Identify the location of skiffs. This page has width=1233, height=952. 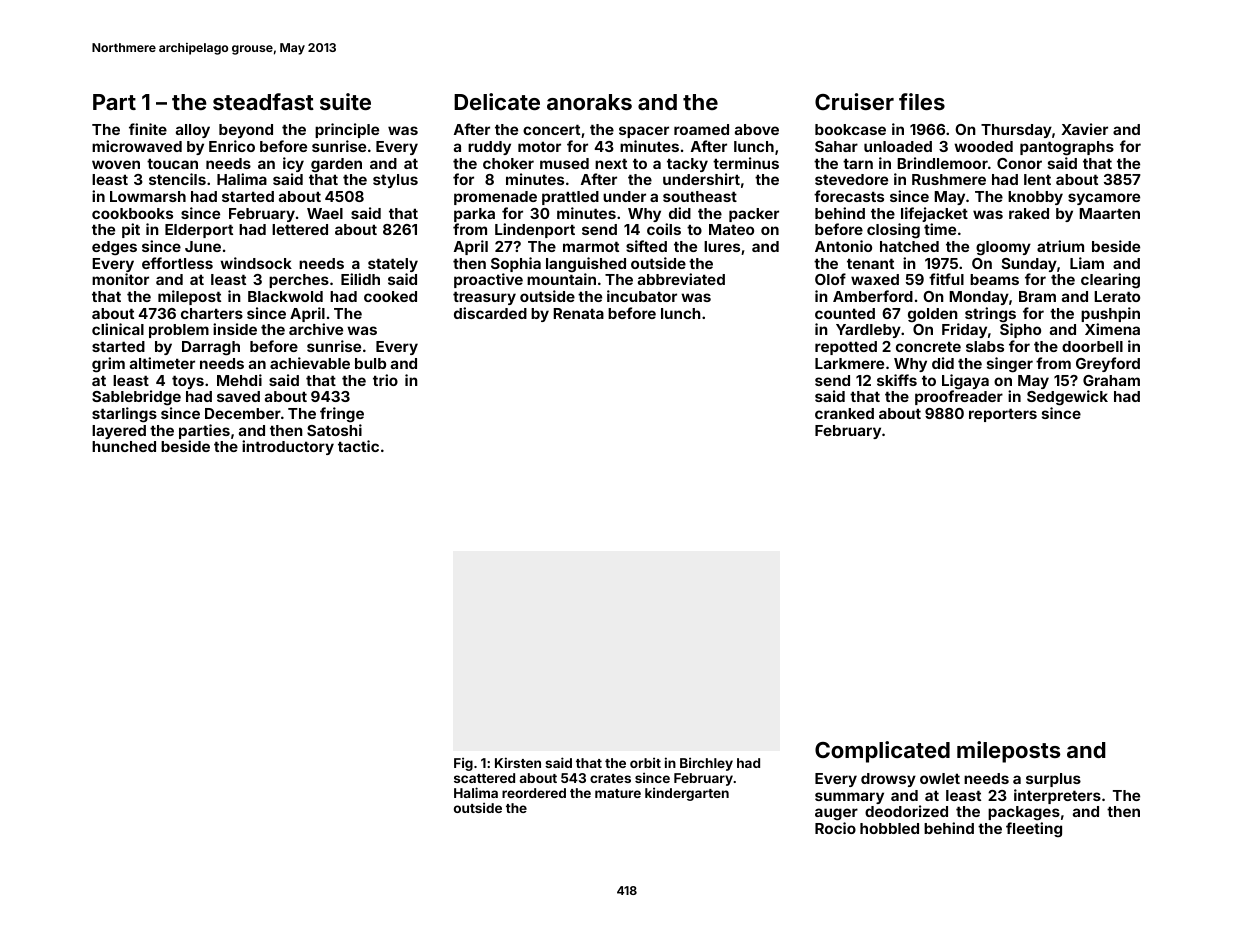
(897, 380).
